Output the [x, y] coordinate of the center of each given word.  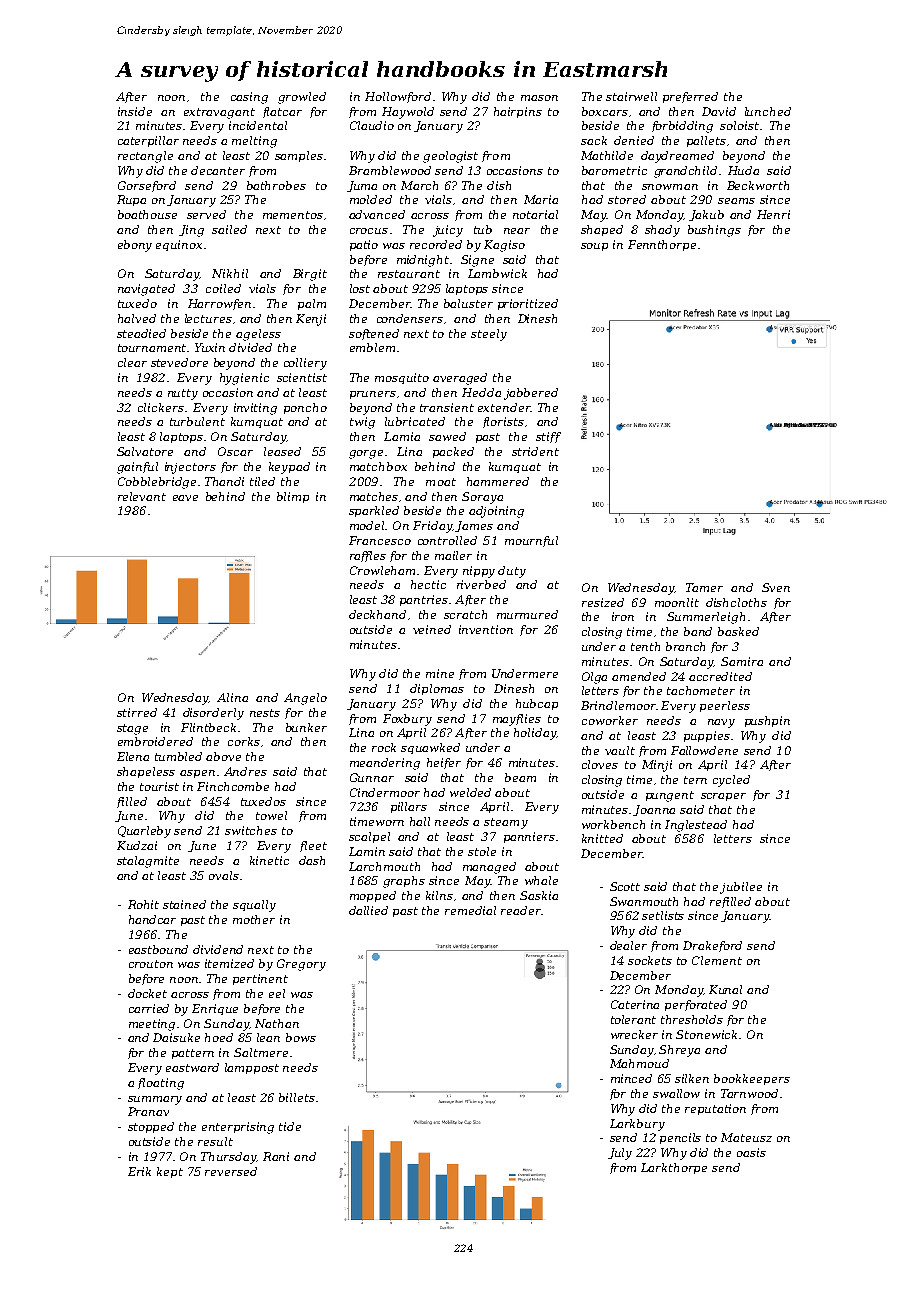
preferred [690, 97]
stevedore [179, 362]
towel [271, 815]
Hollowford [398, 97]
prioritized [528, 304]
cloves [600, 764]
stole [482, 851]
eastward [192, 1067]
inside [135, 111]
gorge [366, 454]
